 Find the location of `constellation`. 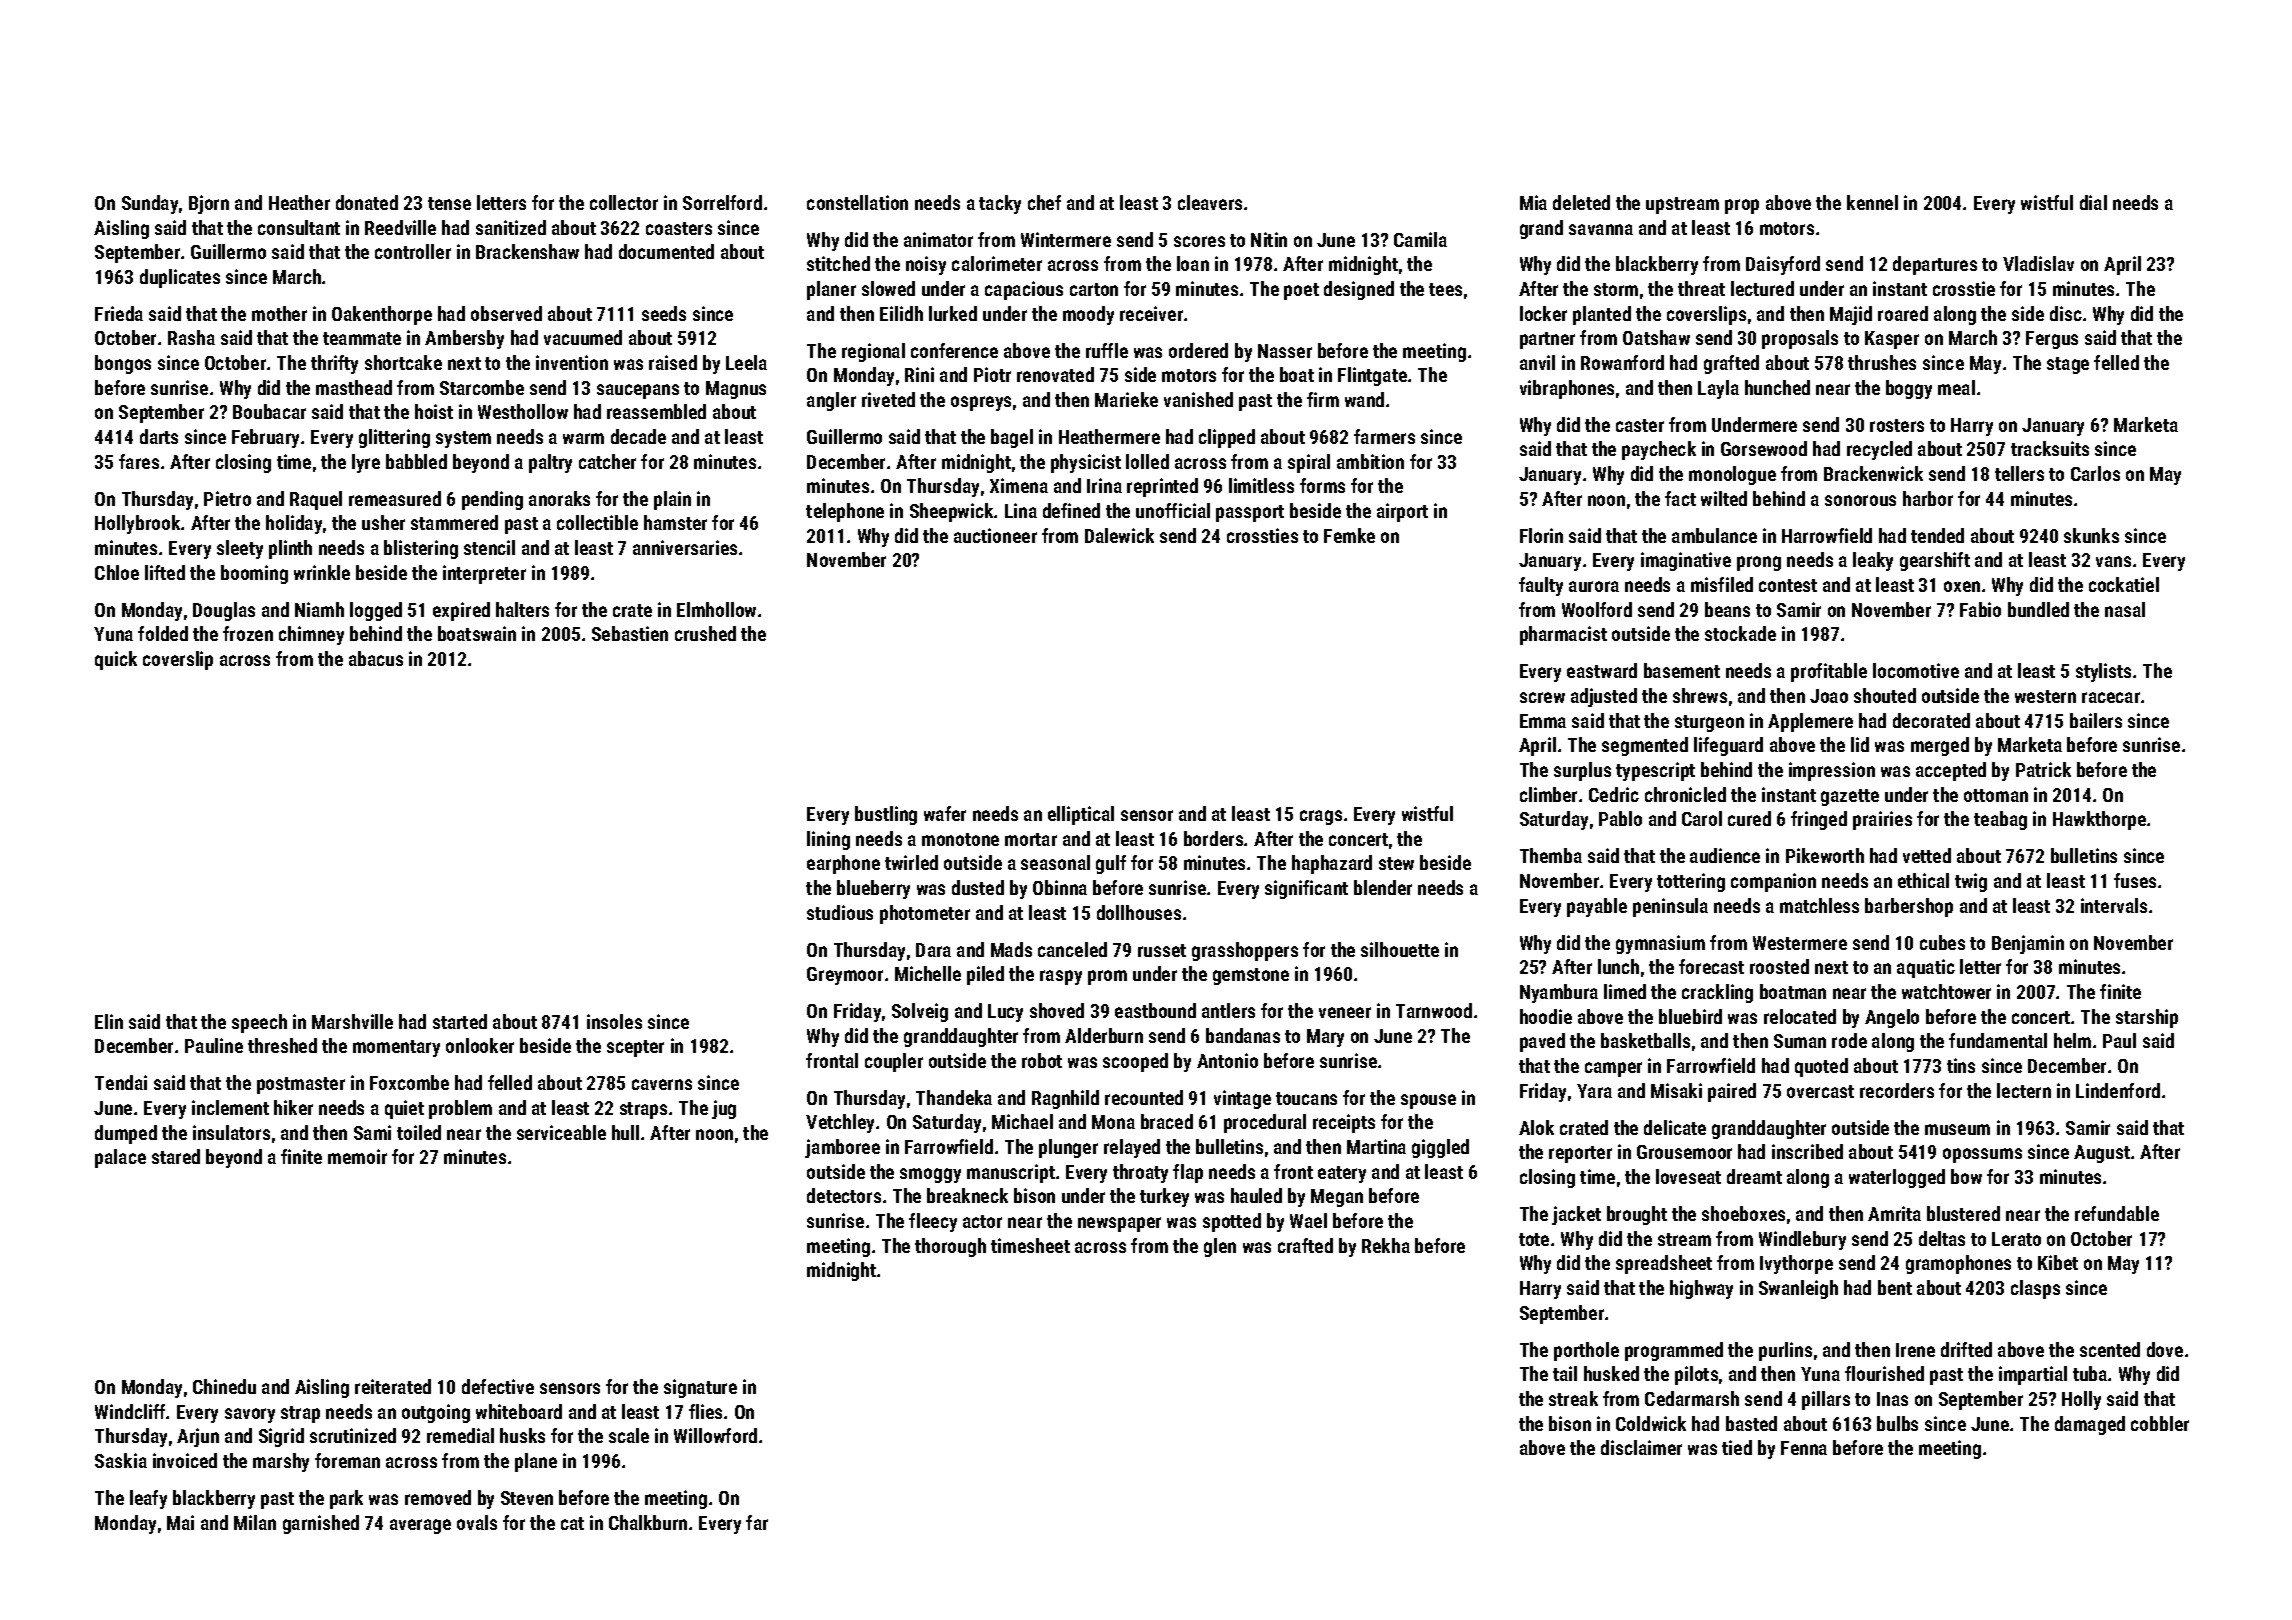

constellation is located at coordinates (857, 202).
